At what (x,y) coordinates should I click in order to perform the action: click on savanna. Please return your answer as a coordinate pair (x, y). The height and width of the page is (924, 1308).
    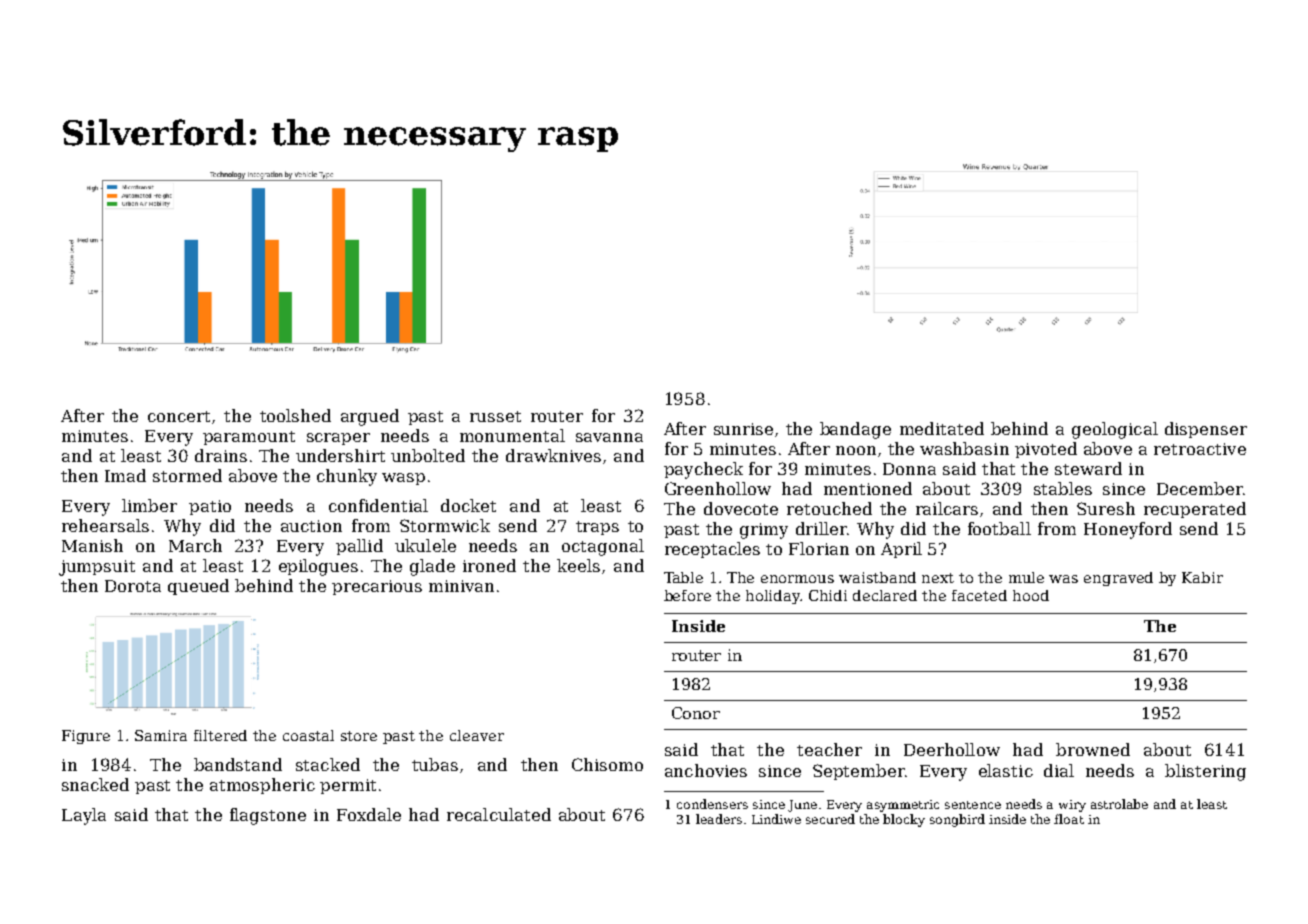
    Looking at the image, I should click on (609, 437).
